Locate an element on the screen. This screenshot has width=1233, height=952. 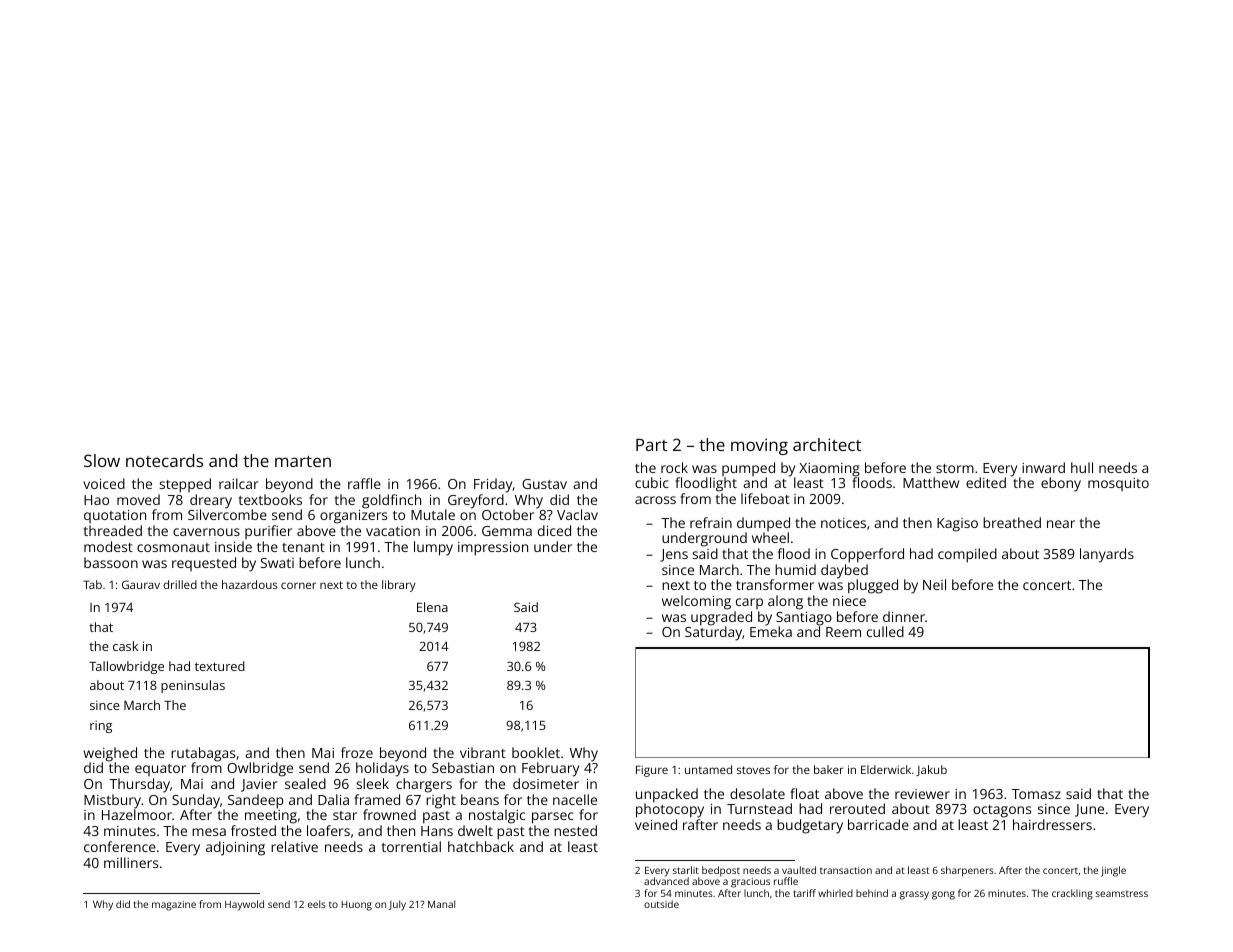
milliners is located at coordinates (131, 862).
